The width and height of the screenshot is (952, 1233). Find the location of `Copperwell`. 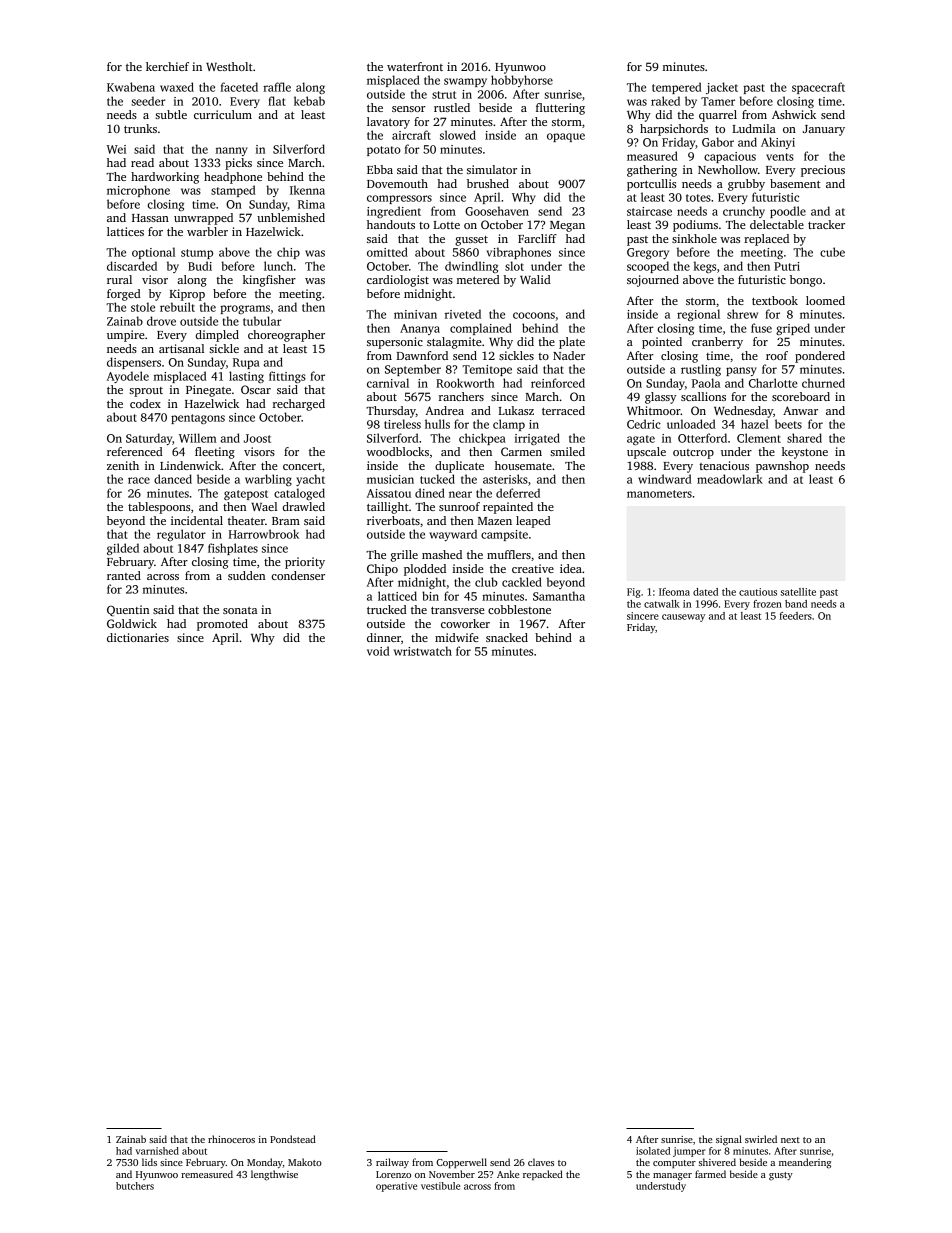

Copperwell is located at coordinates (461, 1163).
